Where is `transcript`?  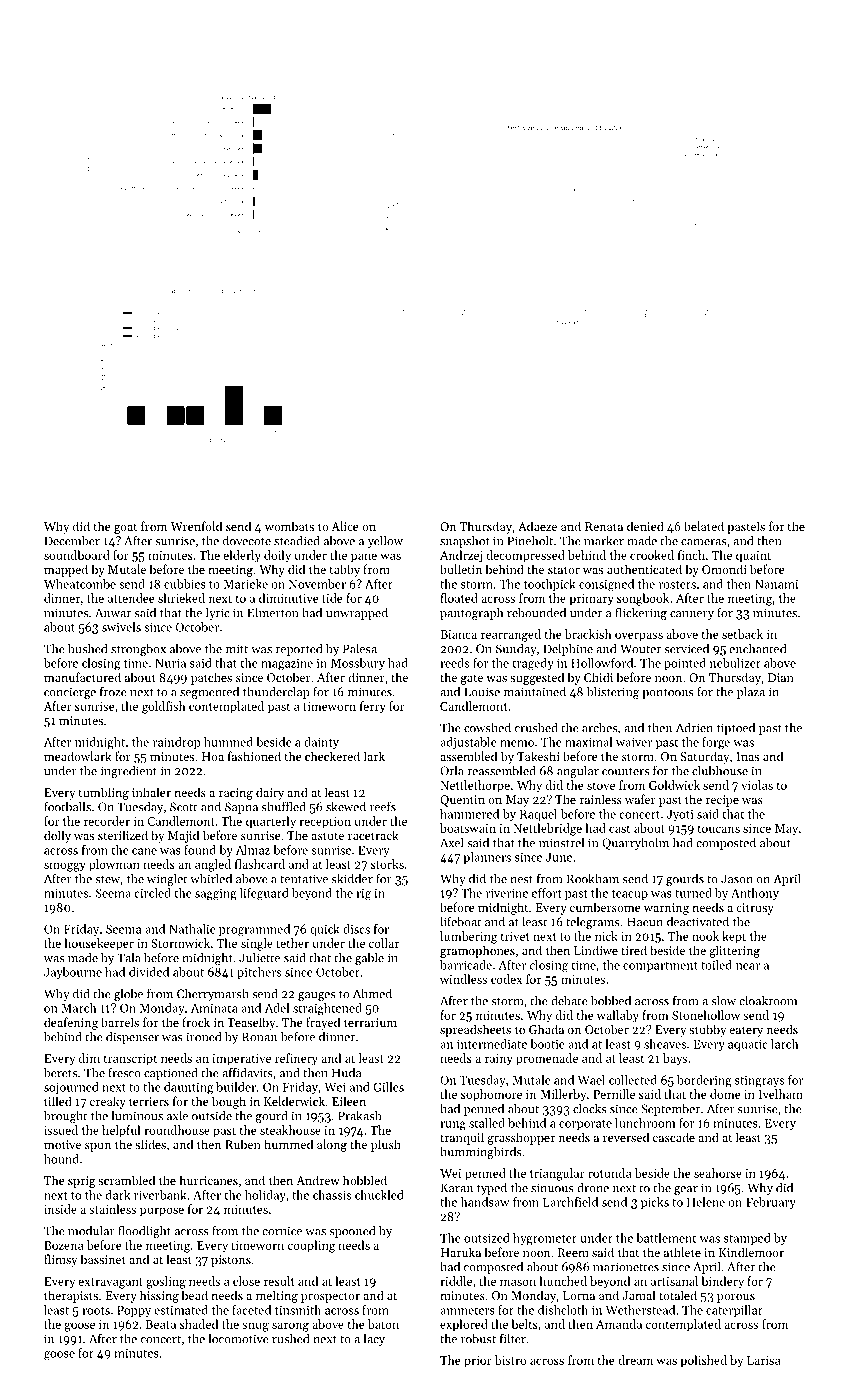 transcript is located at coordinates (130, 1060).
